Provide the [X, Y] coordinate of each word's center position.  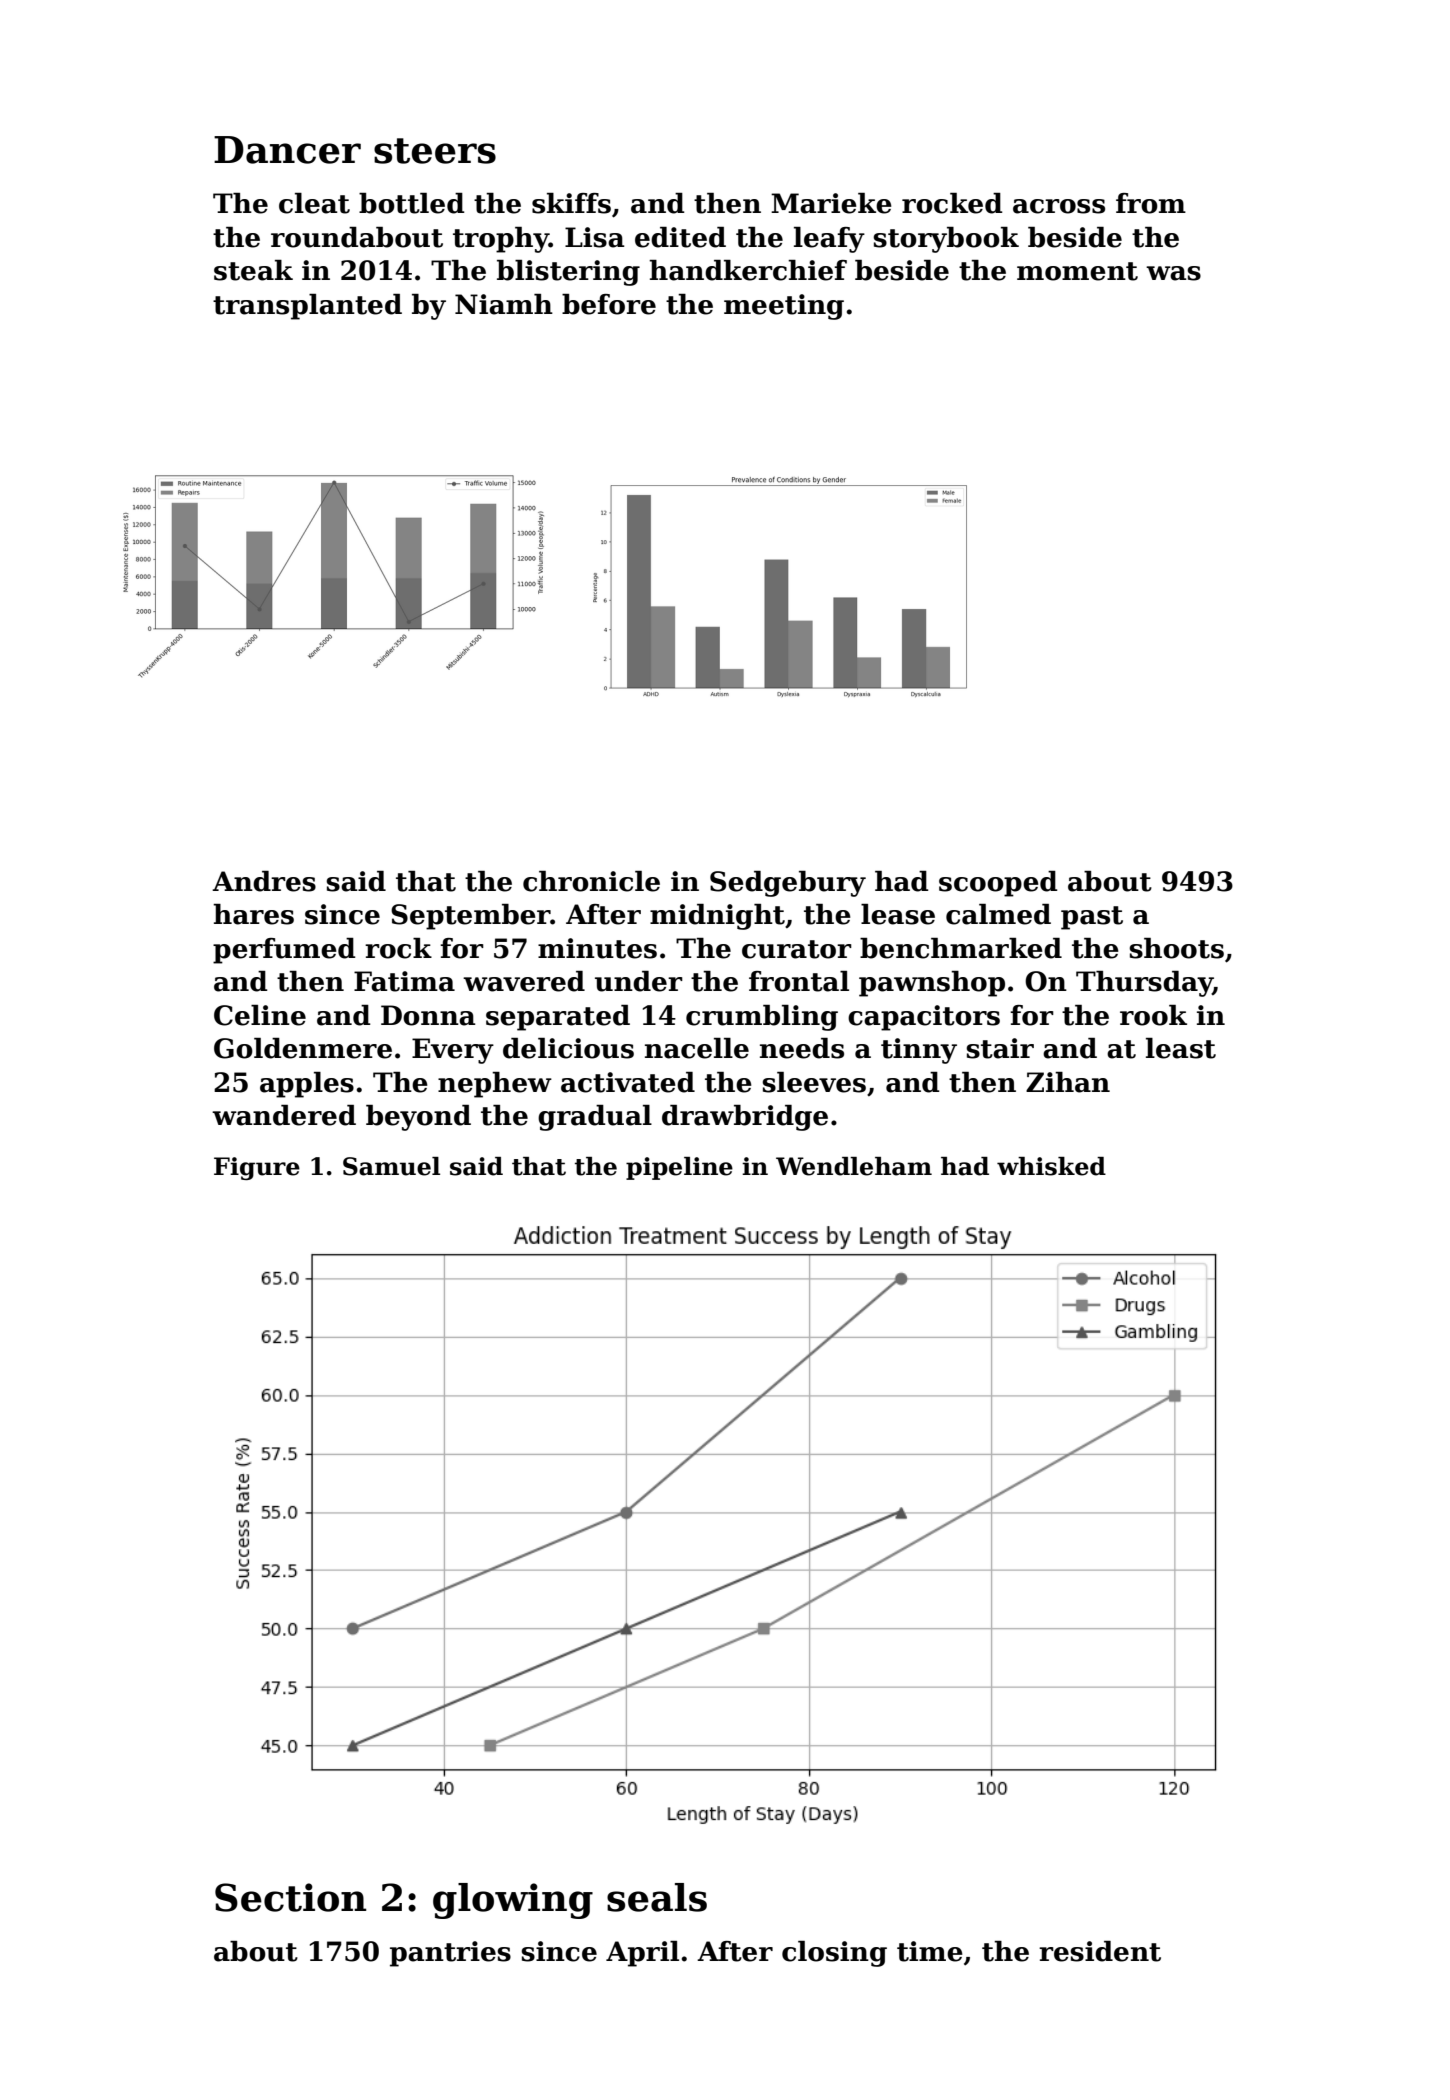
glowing [513, 1901]
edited [680, 237]
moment [1077, 271]
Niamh [504, 304]
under [639, 981]
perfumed [284, 951]
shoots [1176, 948]
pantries [450, 1954]
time [930, 1951]
